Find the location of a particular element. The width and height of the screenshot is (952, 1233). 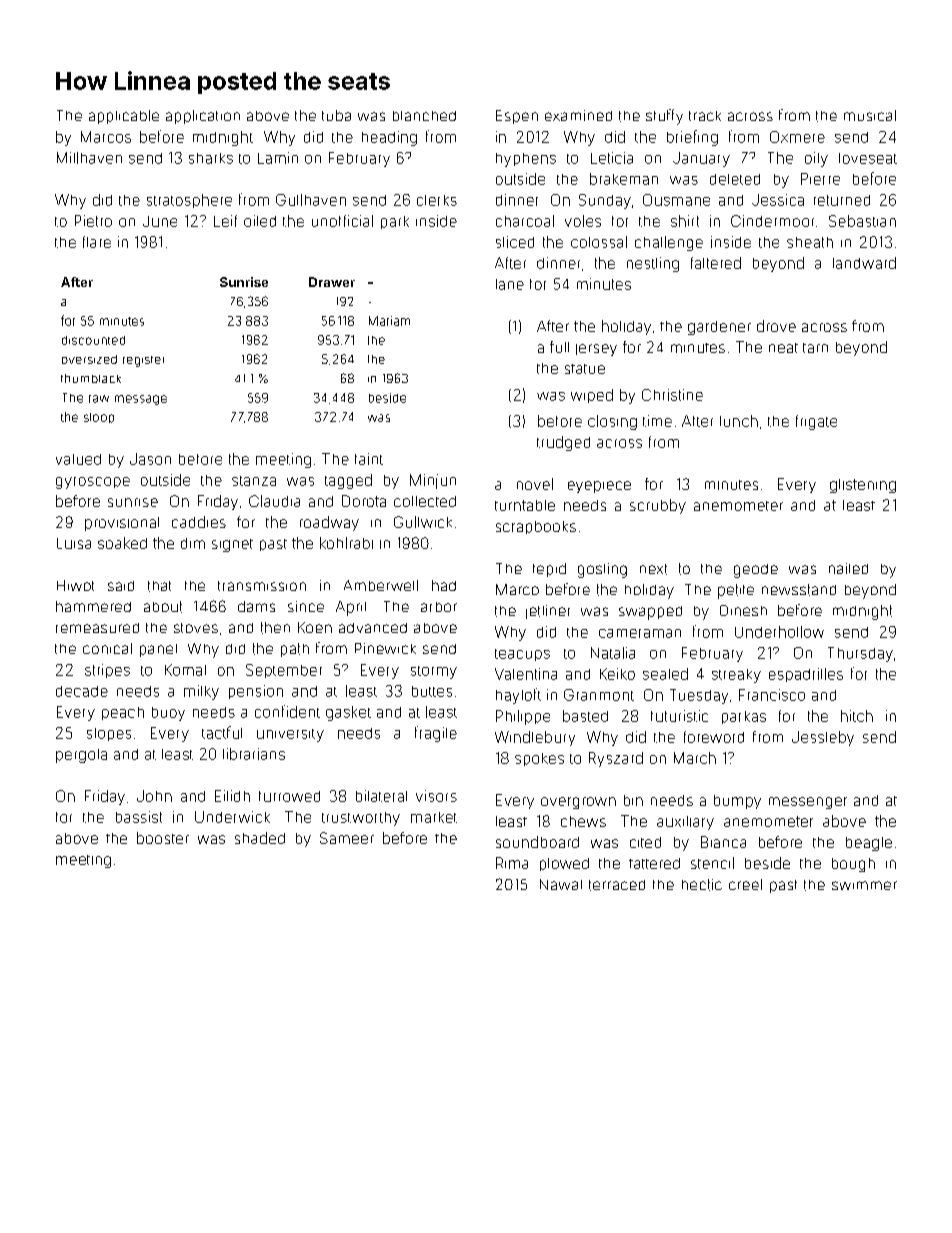

hitch is located at coordinates (857, 716).
